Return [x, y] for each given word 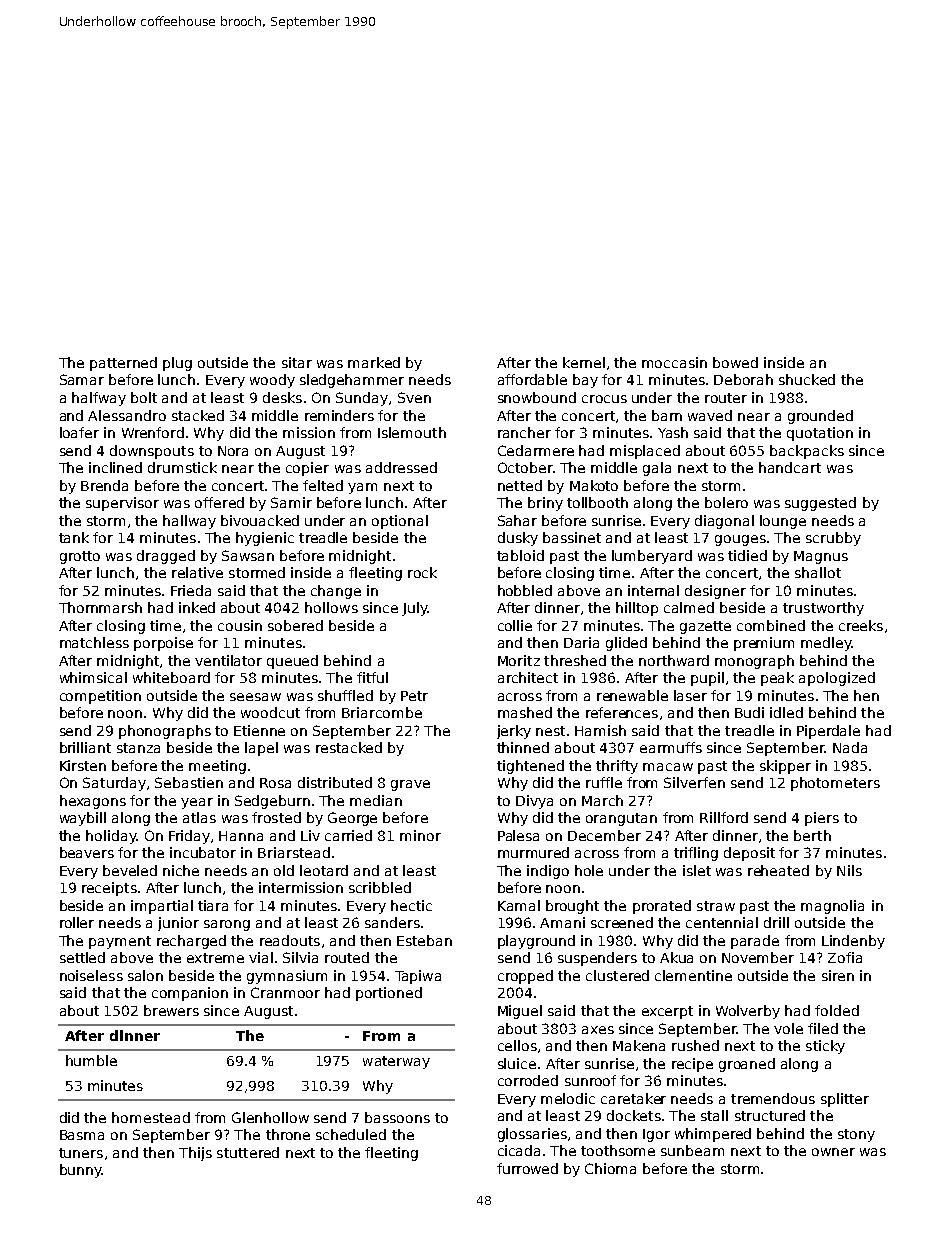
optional [400, 522]
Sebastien [189, 782]
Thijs [195, 1154]
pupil [707, 679]
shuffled [345, 695]
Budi [749, 712]
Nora [233, 451]
